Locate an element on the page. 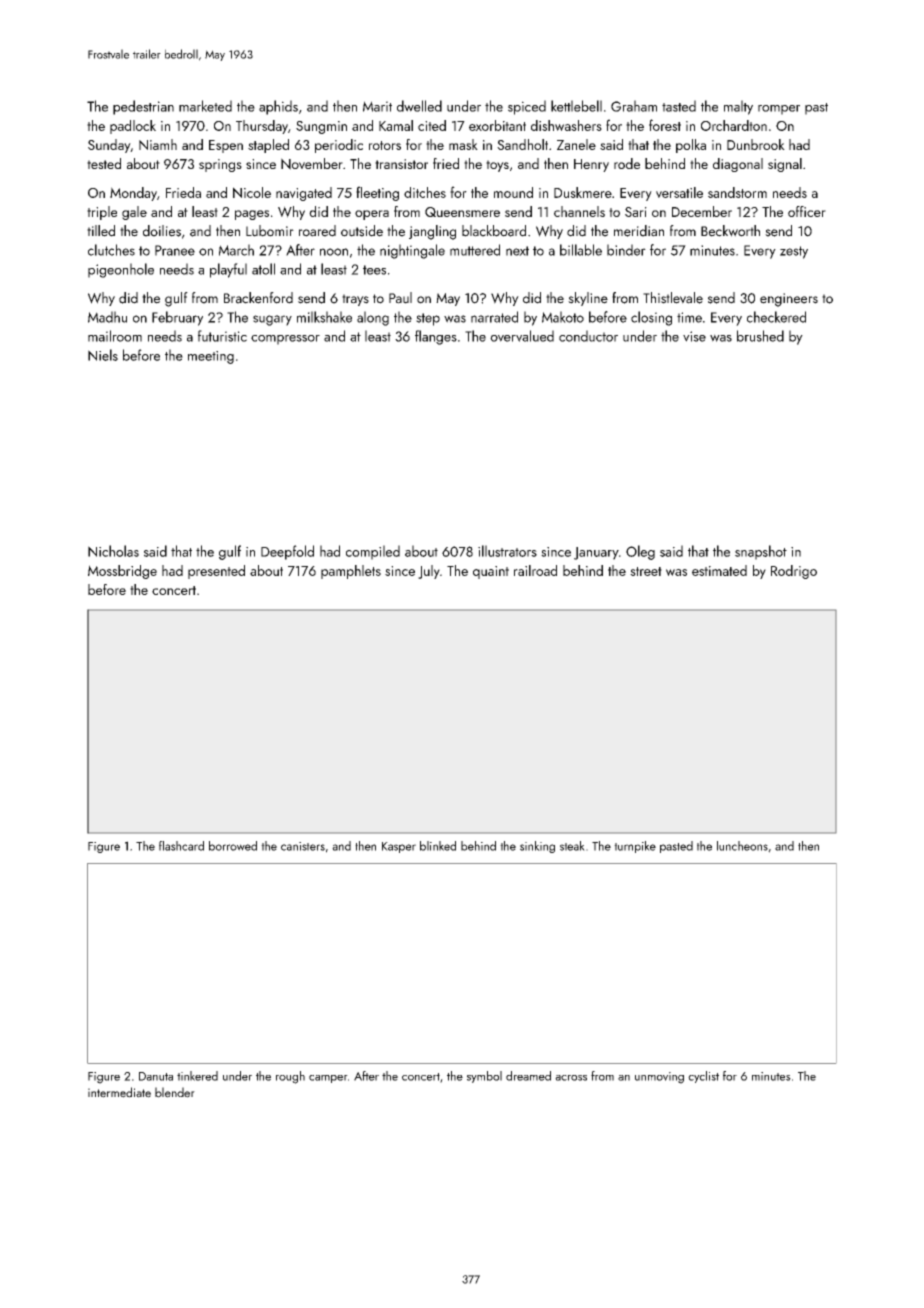 The width and height of the document is (924, 1308). Rodrigo is located at coordinates (794, 572).
